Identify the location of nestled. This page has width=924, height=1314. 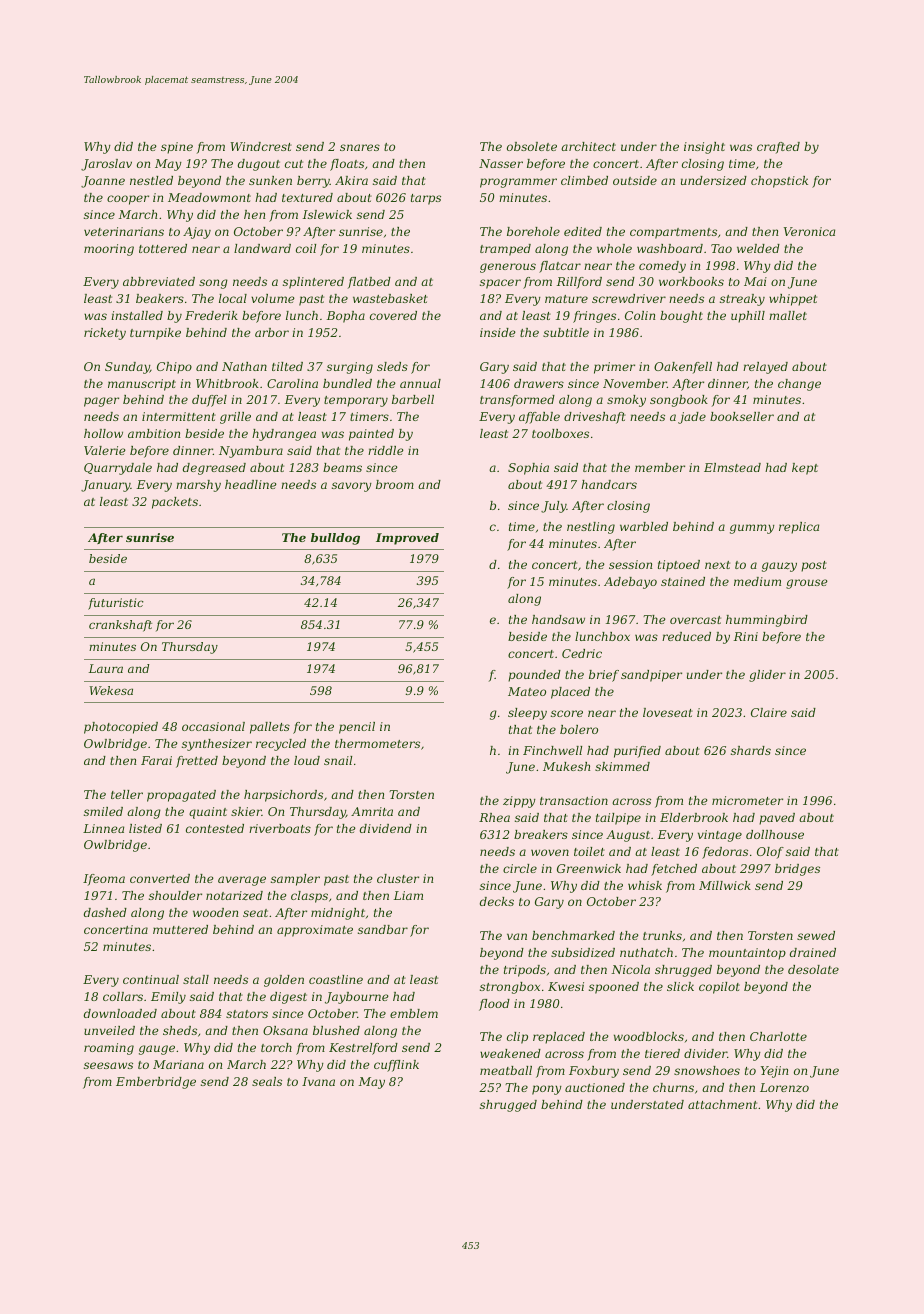
(151, 180).
